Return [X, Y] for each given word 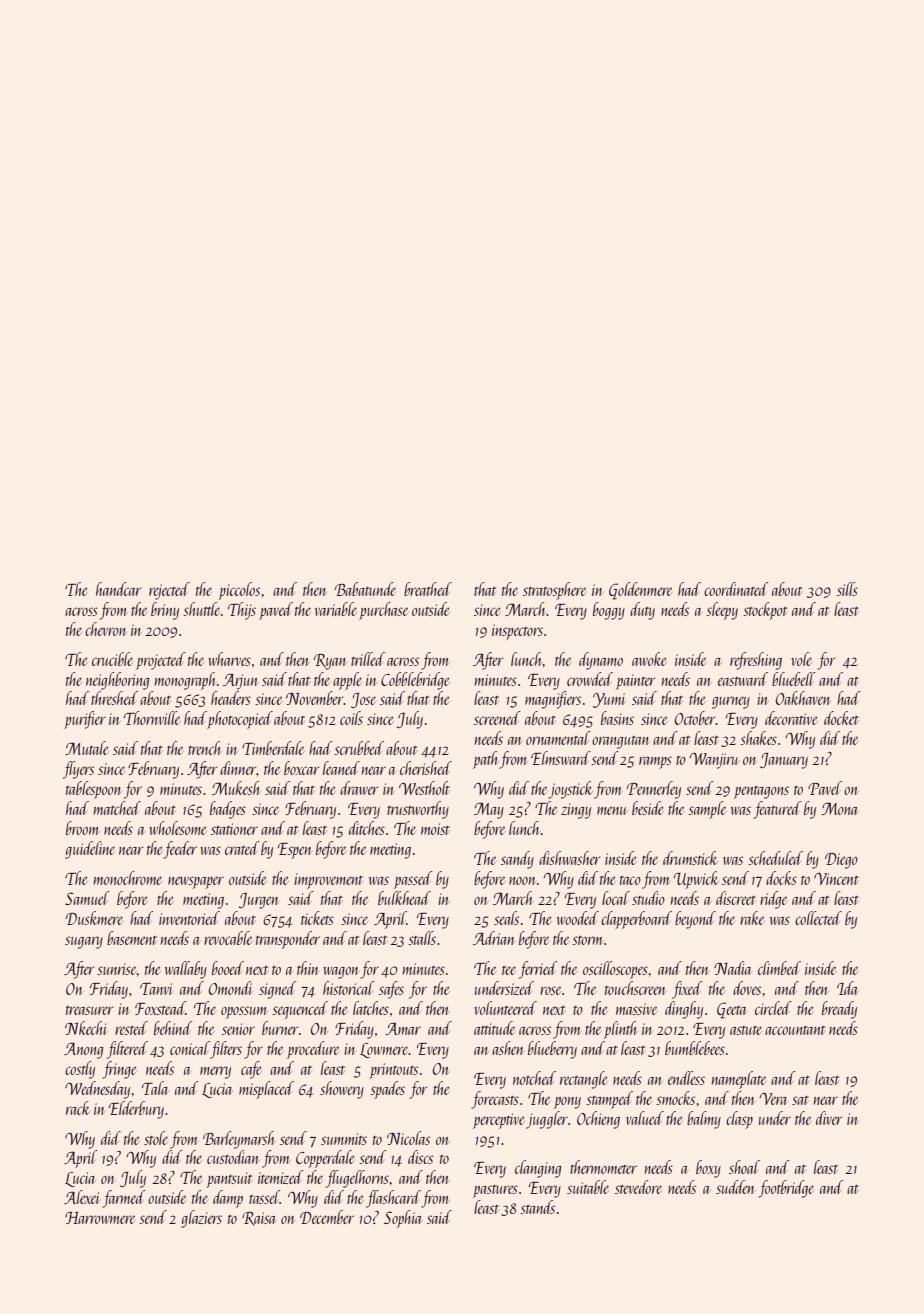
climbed [779, 968]
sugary [84, 942]
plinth [620, 1030]
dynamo [601, 661]
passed [413, 880]
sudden [735, 1187]
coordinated [736, 589]
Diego [841, 861]
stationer [234, 829]
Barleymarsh [239, 1140]
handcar [118, 589]
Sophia [403, 1219]
